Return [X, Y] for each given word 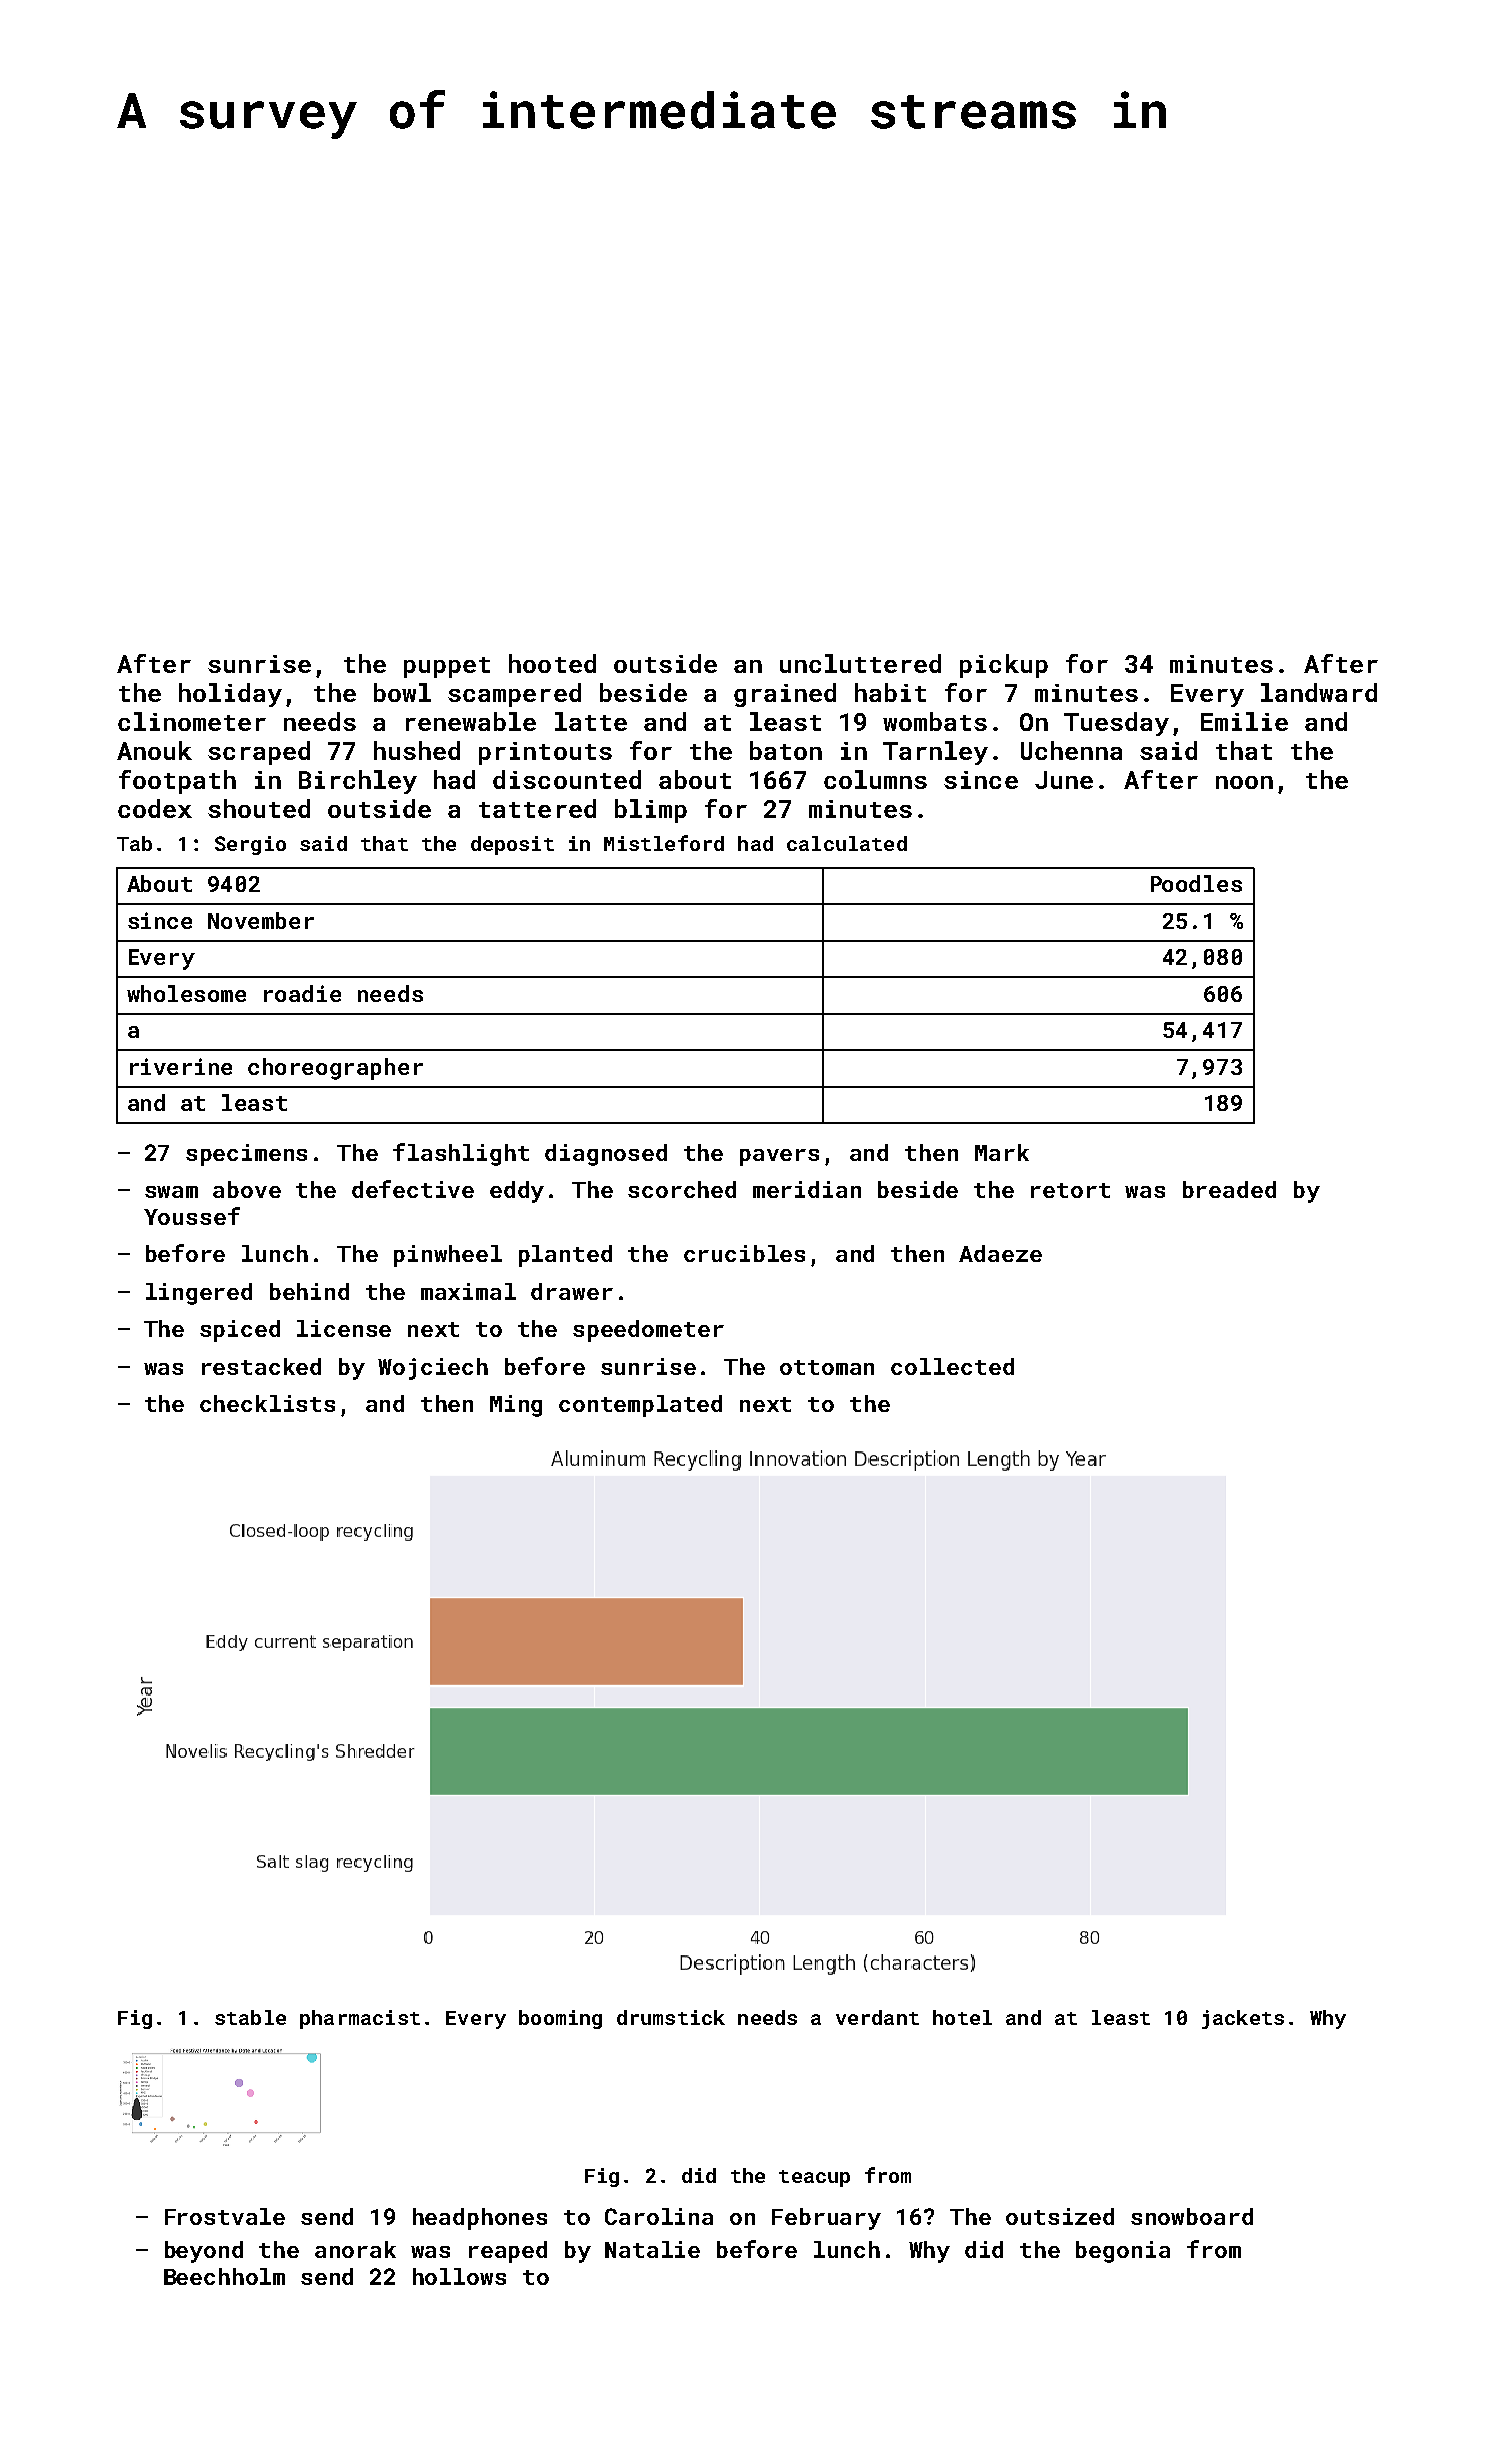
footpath [177, 782]
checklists [267, 1403]
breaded [1229, 1189]
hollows [459, 2276]
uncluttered [860, 663]
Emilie [1244, 721]
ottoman [827, 1367]
